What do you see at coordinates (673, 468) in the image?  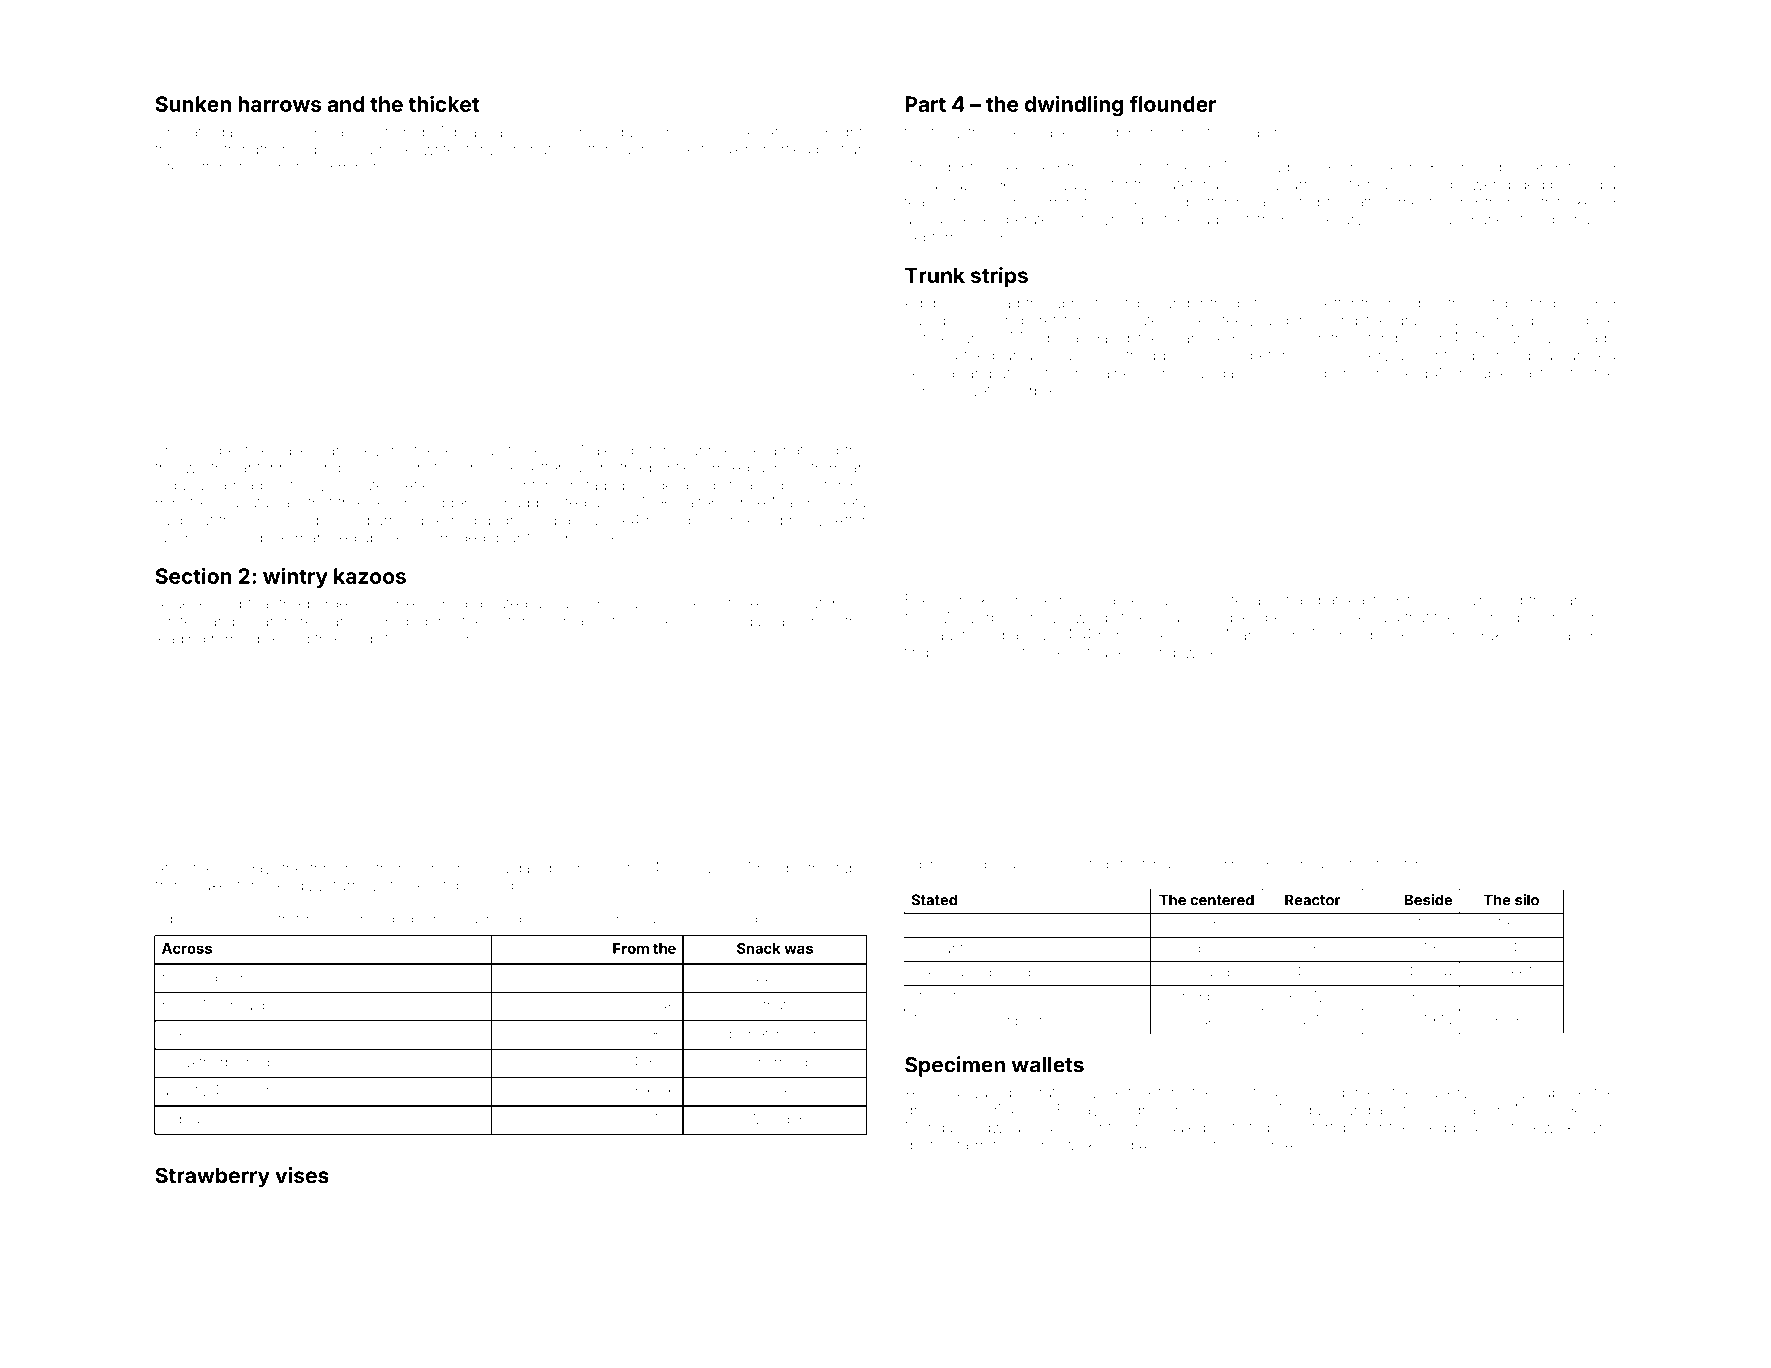 I see `purifier` at bounding box center [673, 468].
